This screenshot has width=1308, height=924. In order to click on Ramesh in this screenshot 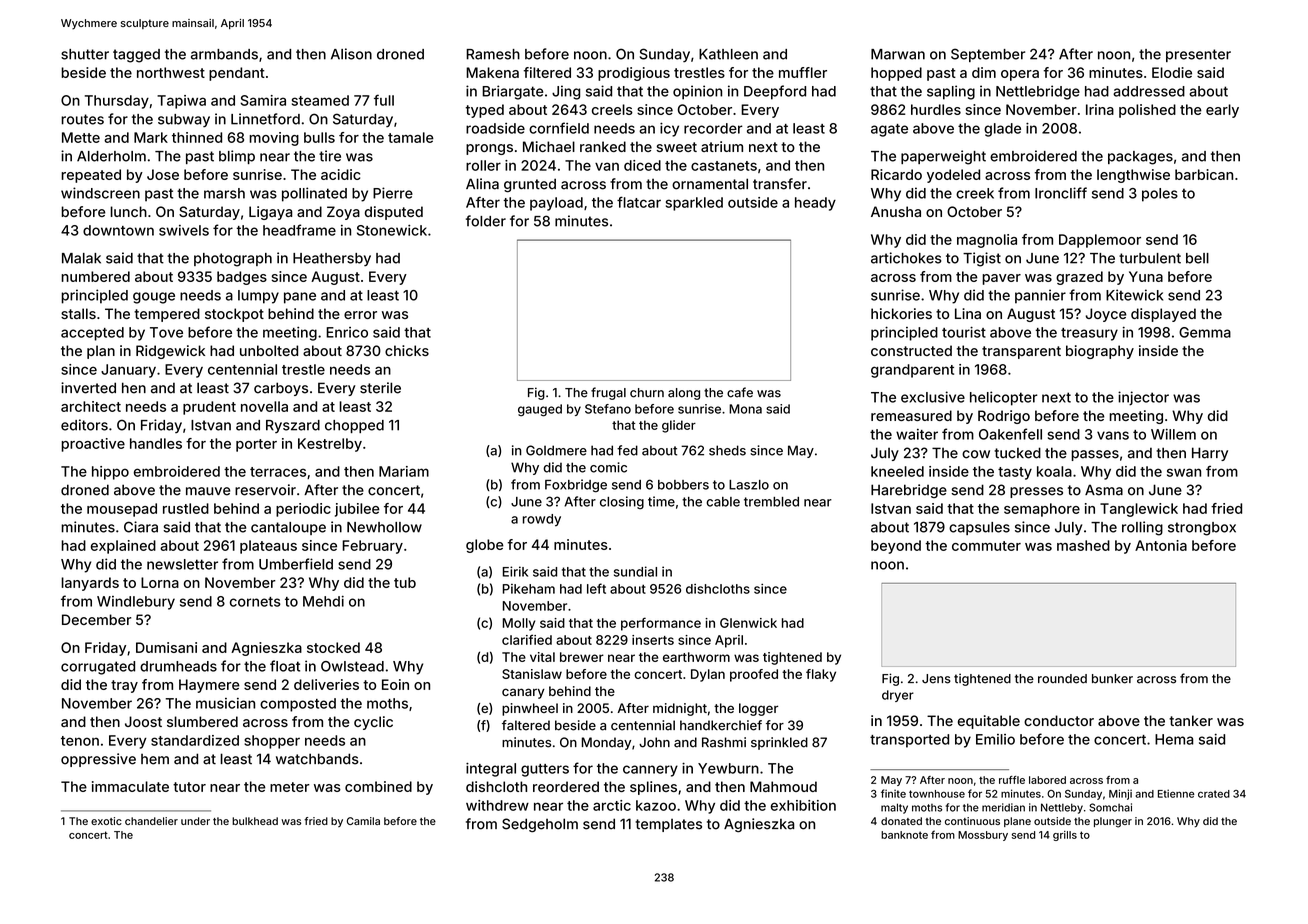, I will do `click(493, 54)`.
